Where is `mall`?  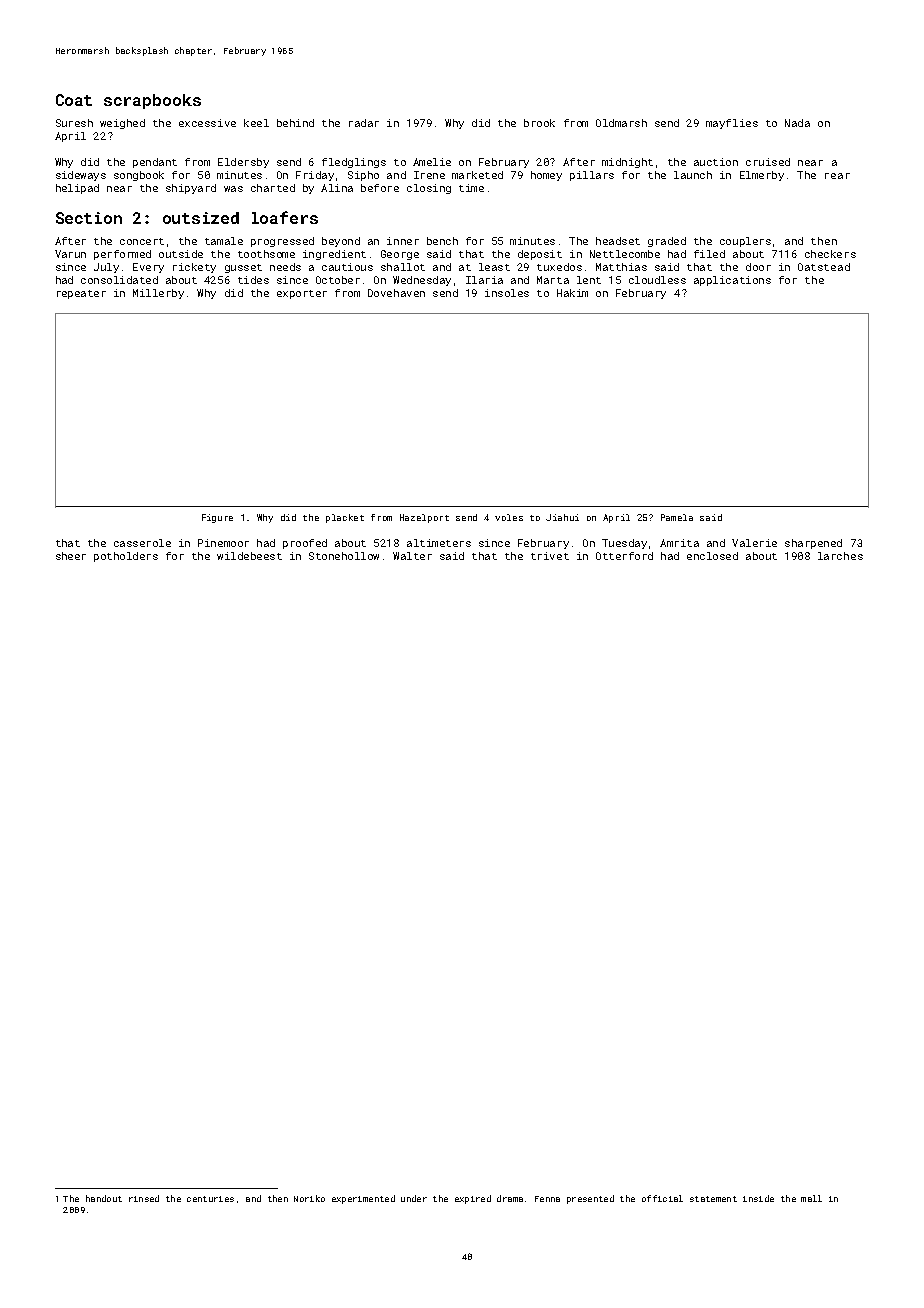 mall is located at coordinates (811, 1198).
